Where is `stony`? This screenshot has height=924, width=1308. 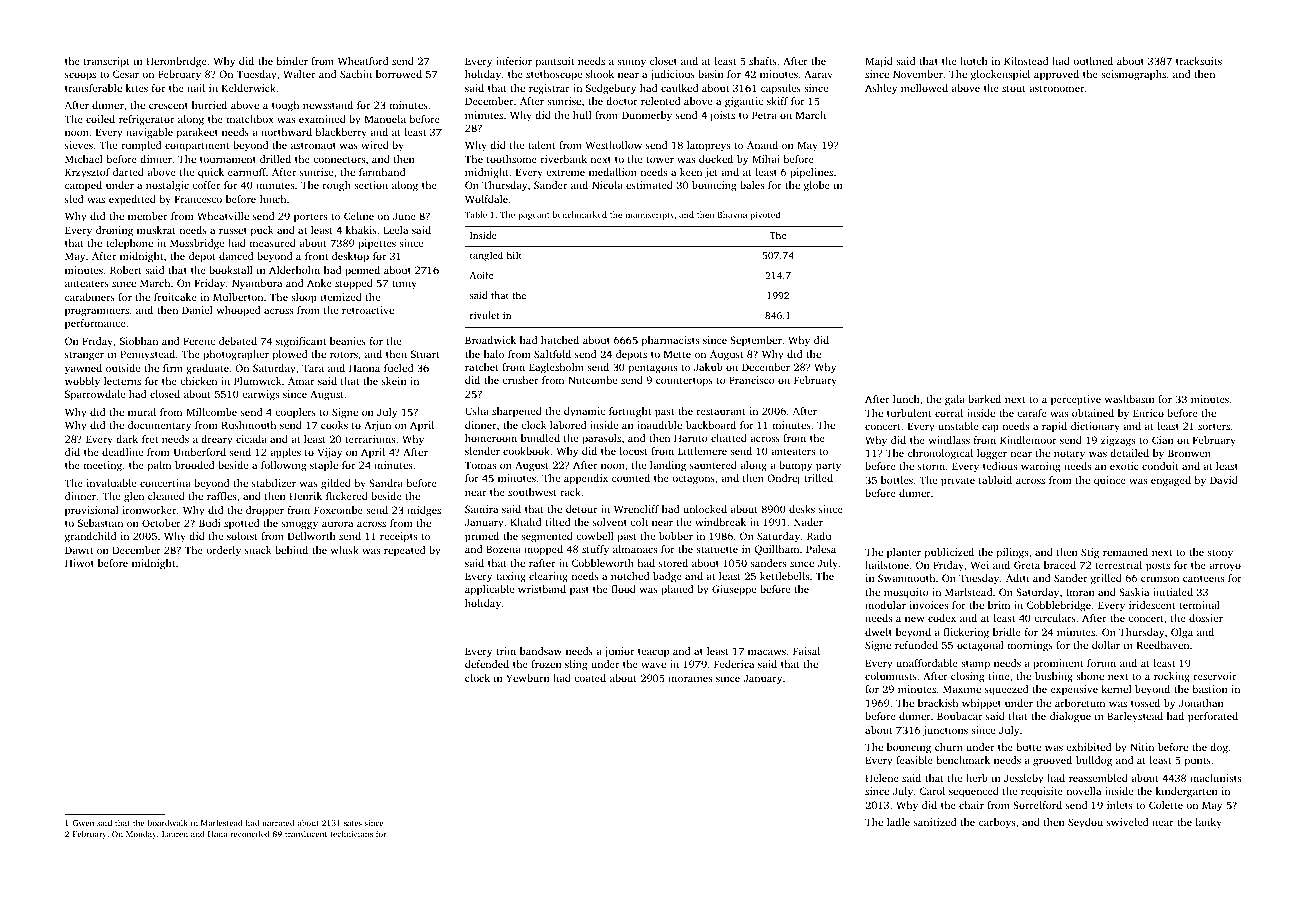
stony is located at coordinates (1220, 554).
